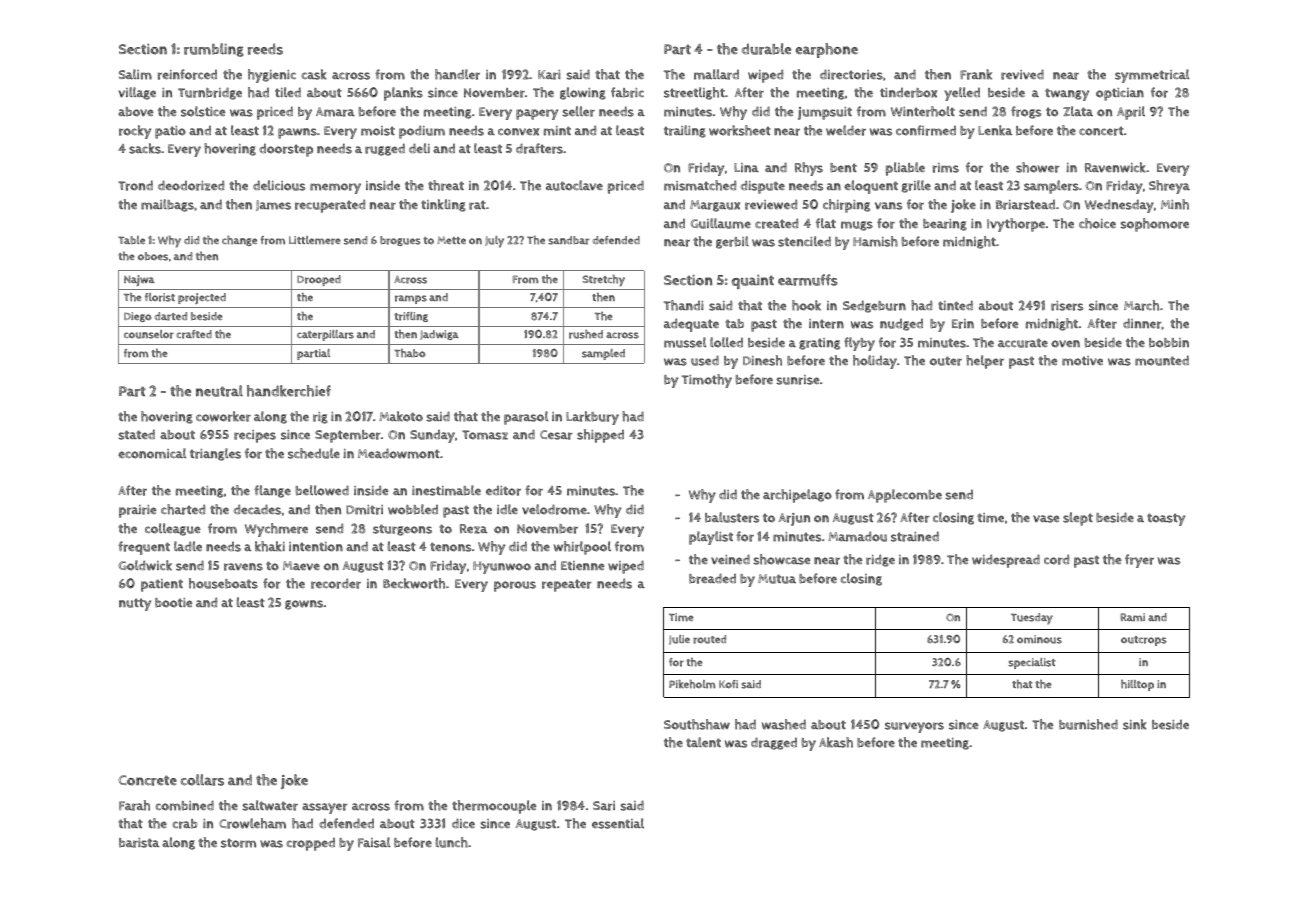 The height and width of the screenshot is (924, 1308). What do you see at coordinates (325, 808) in the screenshot?
I see `assayer` at bounding box center [325, 808].
